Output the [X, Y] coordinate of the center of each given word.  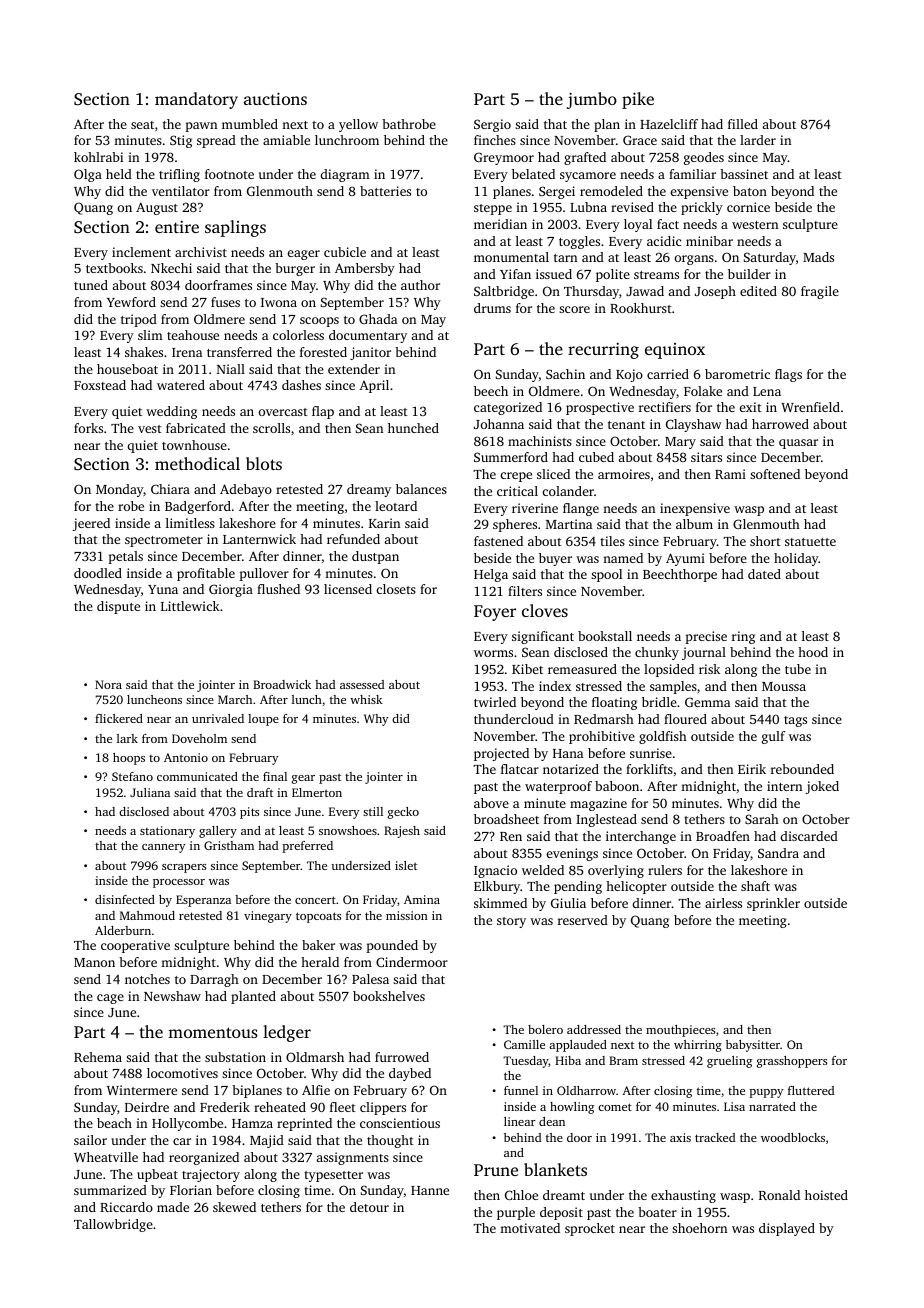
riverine [535, 508]
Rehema [98, 1057]
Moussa [784, 686]
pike [638, 100]
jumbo [592, 100]
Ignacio [495, 871]
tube [798, 669]
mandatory [196, 100]
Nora [108, 684]
